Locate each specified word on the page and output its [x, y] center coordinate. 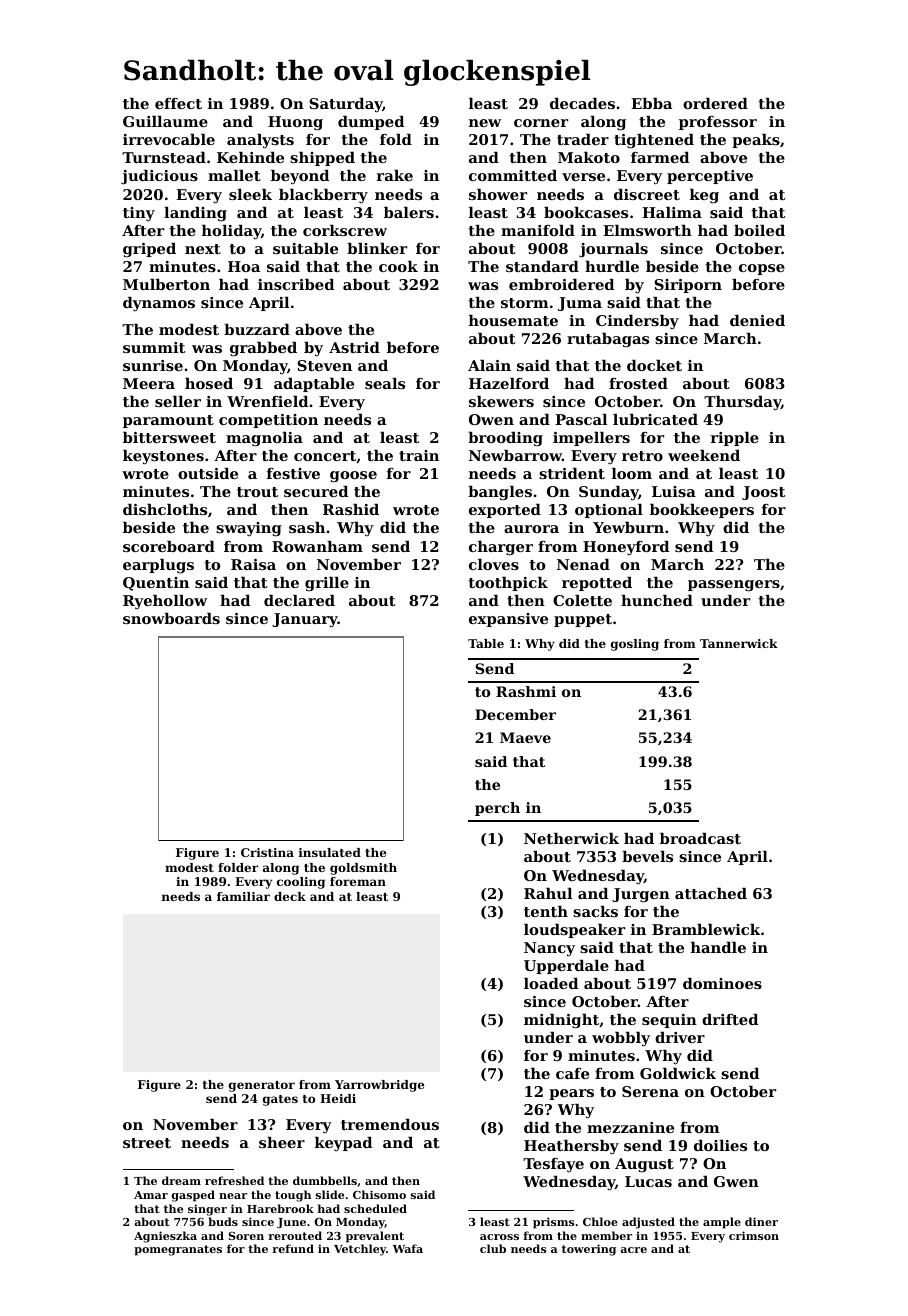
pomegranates [178, 1250]
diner [761, 1221]
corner [541, 123]
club [493, 1248]
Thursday [742, 403]
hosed [209, 383]
